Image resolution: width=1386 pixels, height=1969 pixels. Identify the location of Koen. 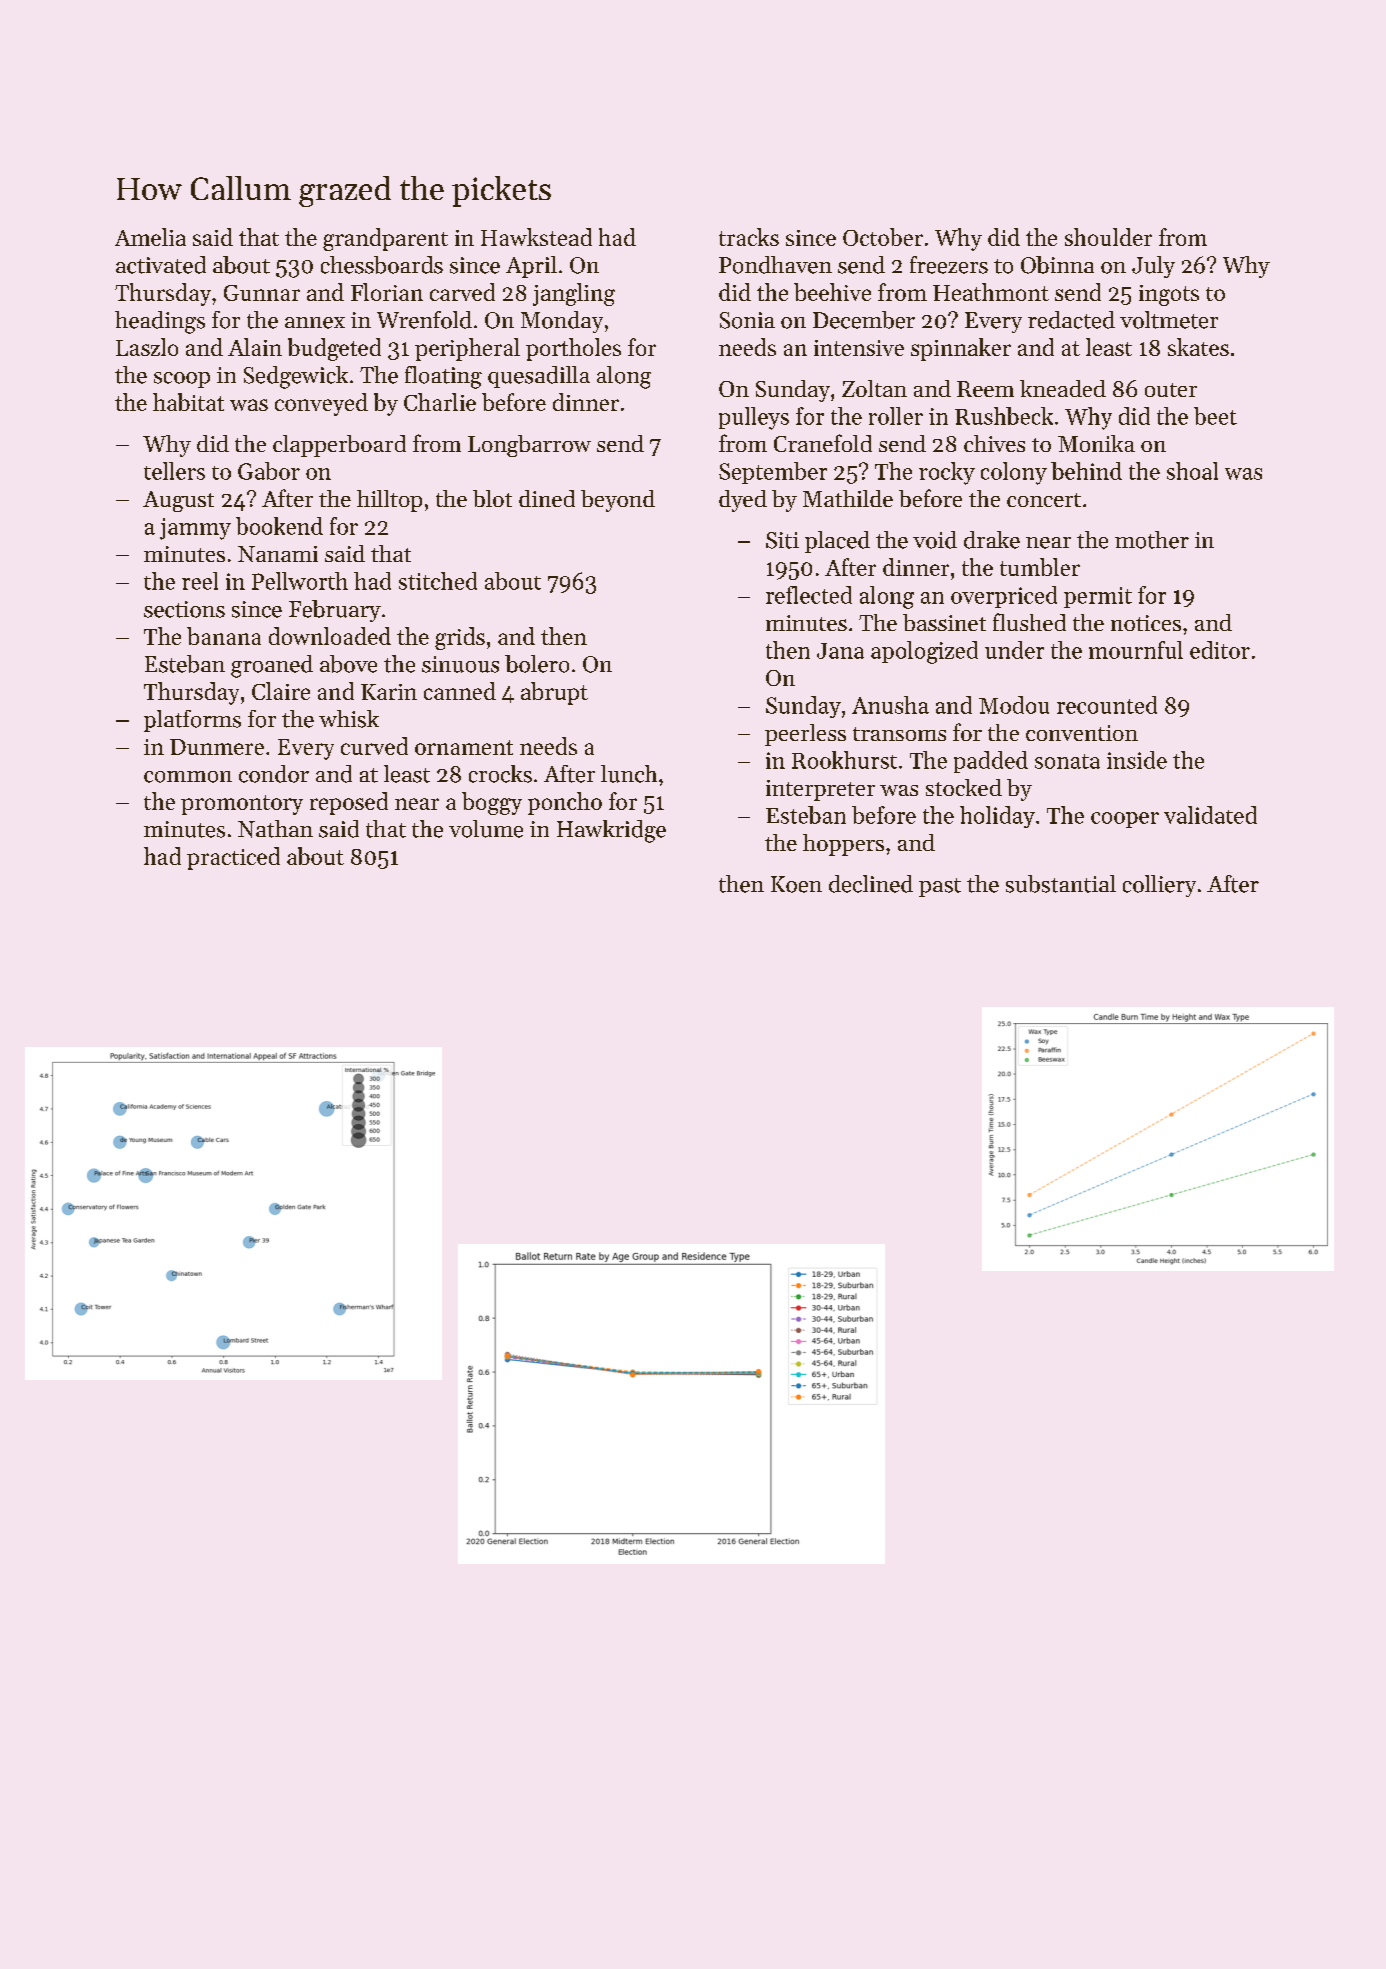
(796, 884).
